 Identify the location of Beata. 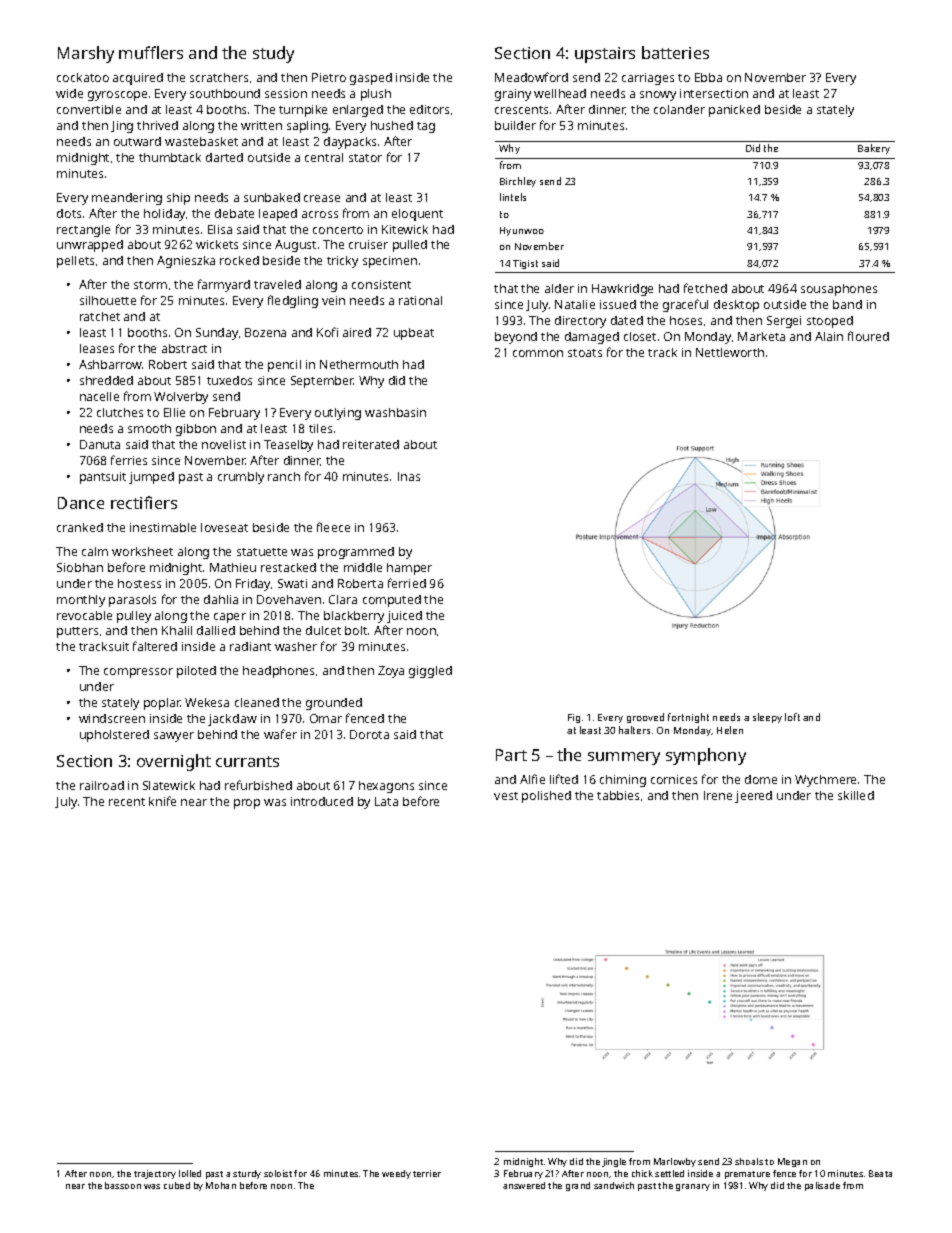
(880, 1173).
